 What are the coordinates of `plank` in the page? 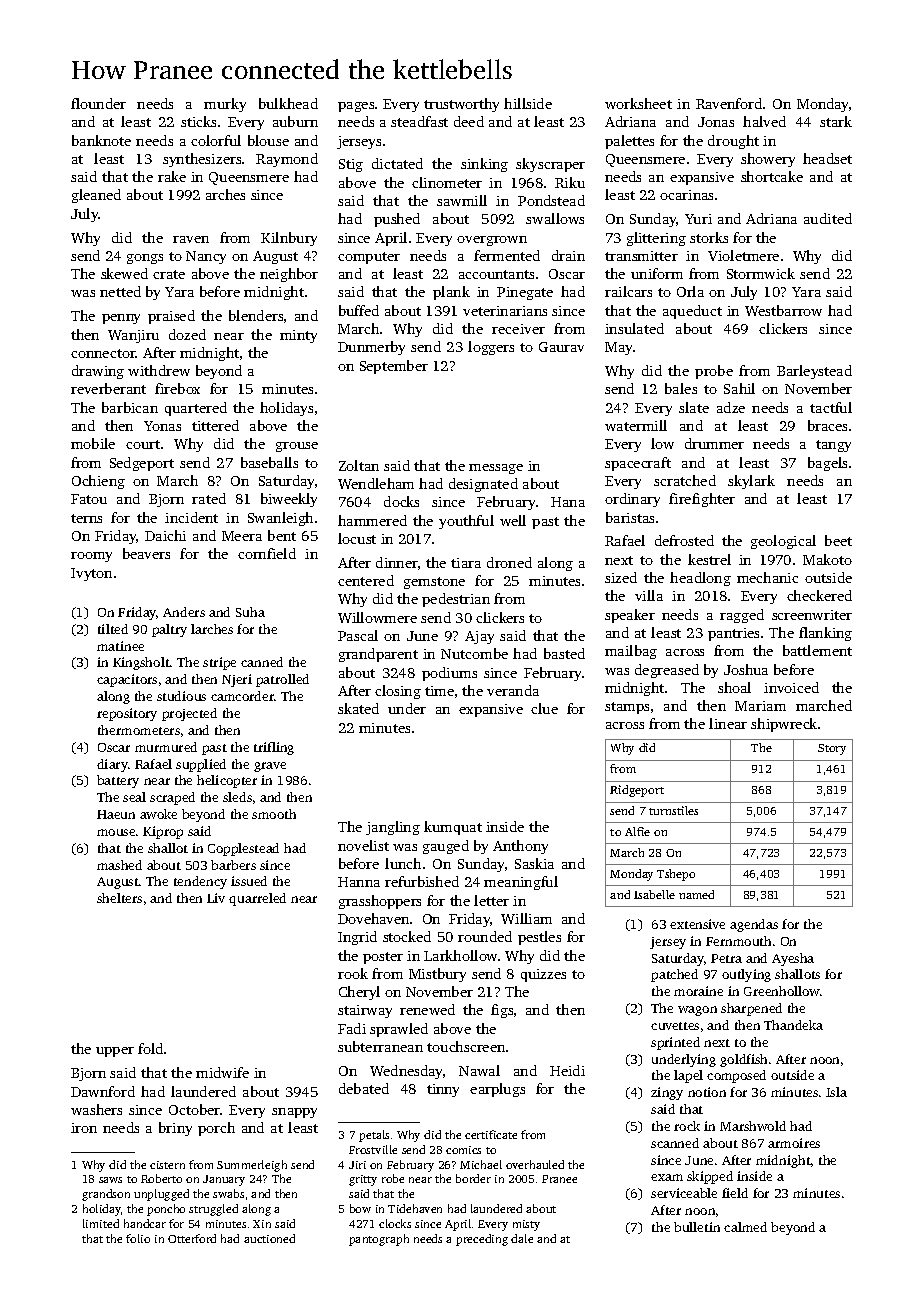 It's located at (451, 293).
